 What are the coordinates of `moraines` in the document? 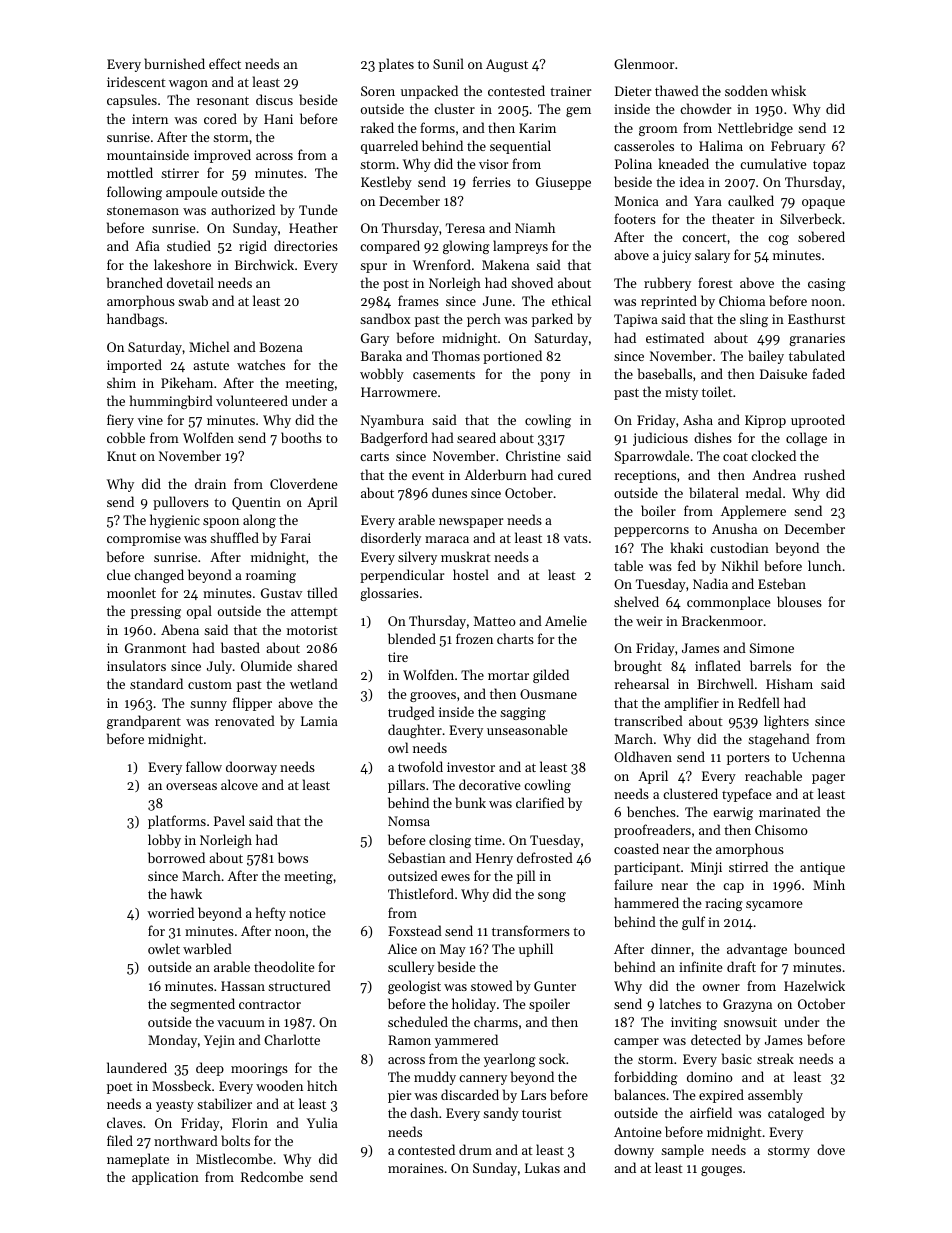 It's located at (416, 1168).
